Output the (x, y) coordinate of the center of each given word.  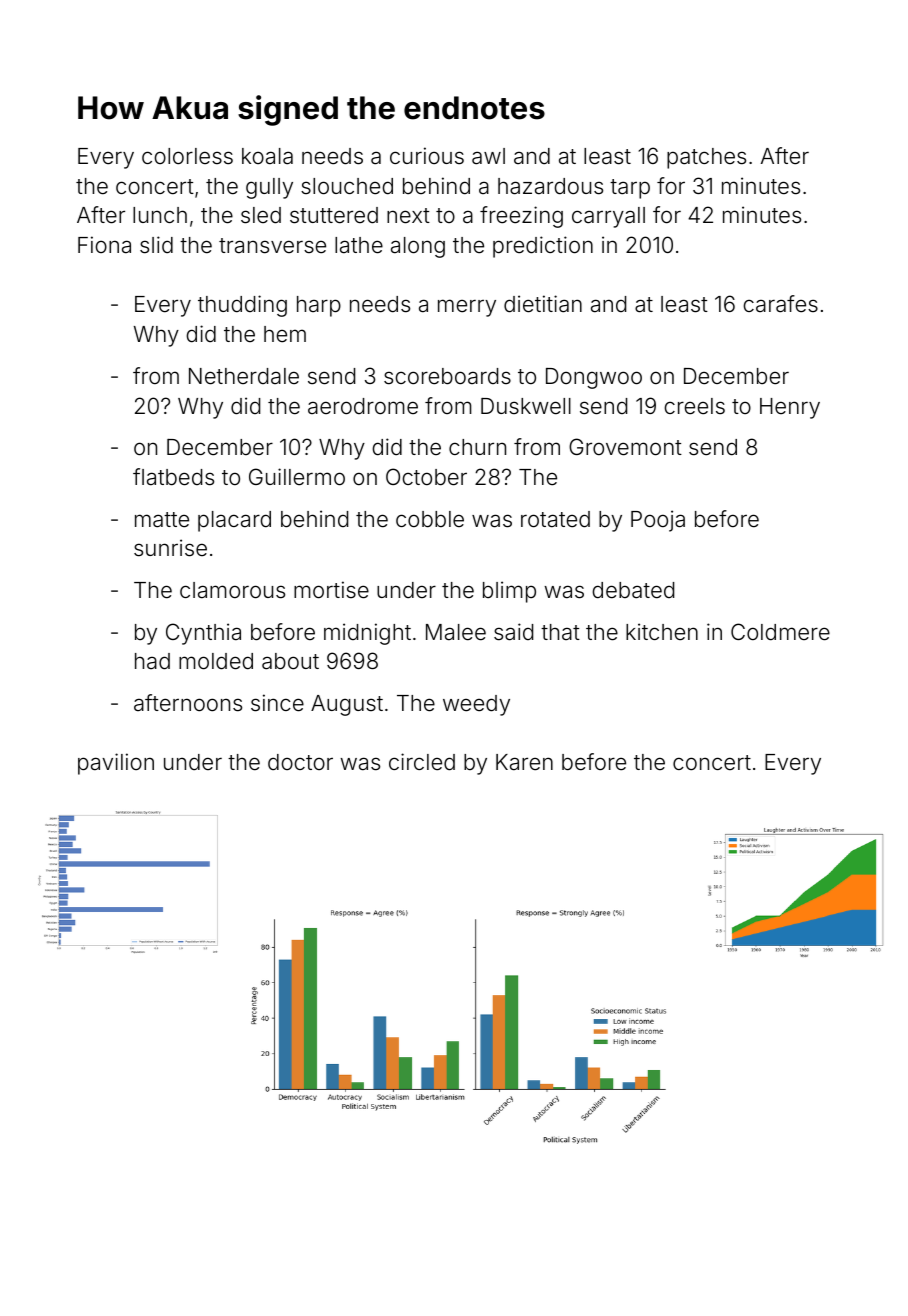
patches (706, 158)
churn (477, 447)
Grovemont (625, 447)
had (152, 661)
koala (267, 156)
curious (427, 156)
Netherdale (244, 376)
